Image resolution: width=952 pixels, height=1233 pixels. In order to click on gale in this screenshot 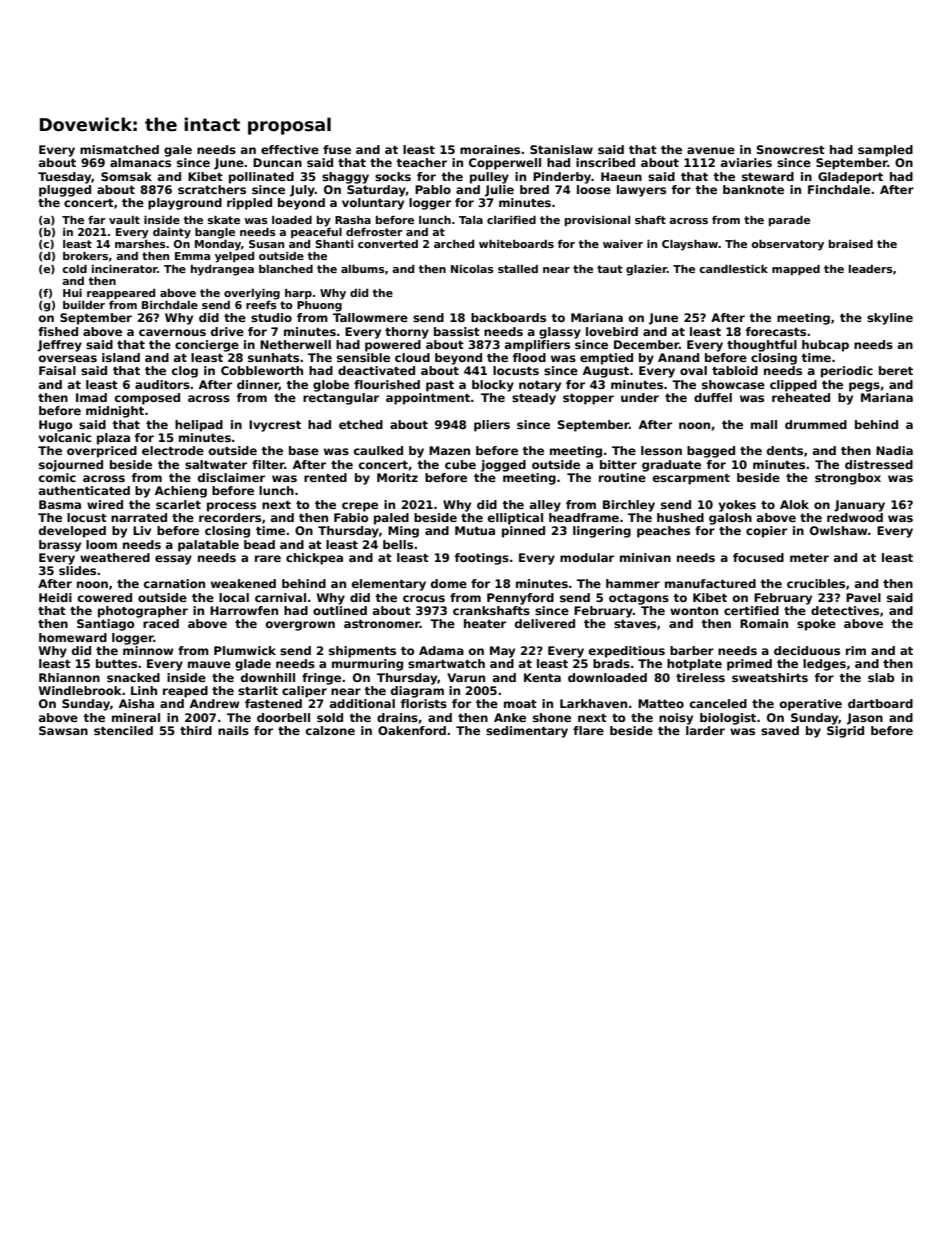, I will do `click(178, 151)`.
